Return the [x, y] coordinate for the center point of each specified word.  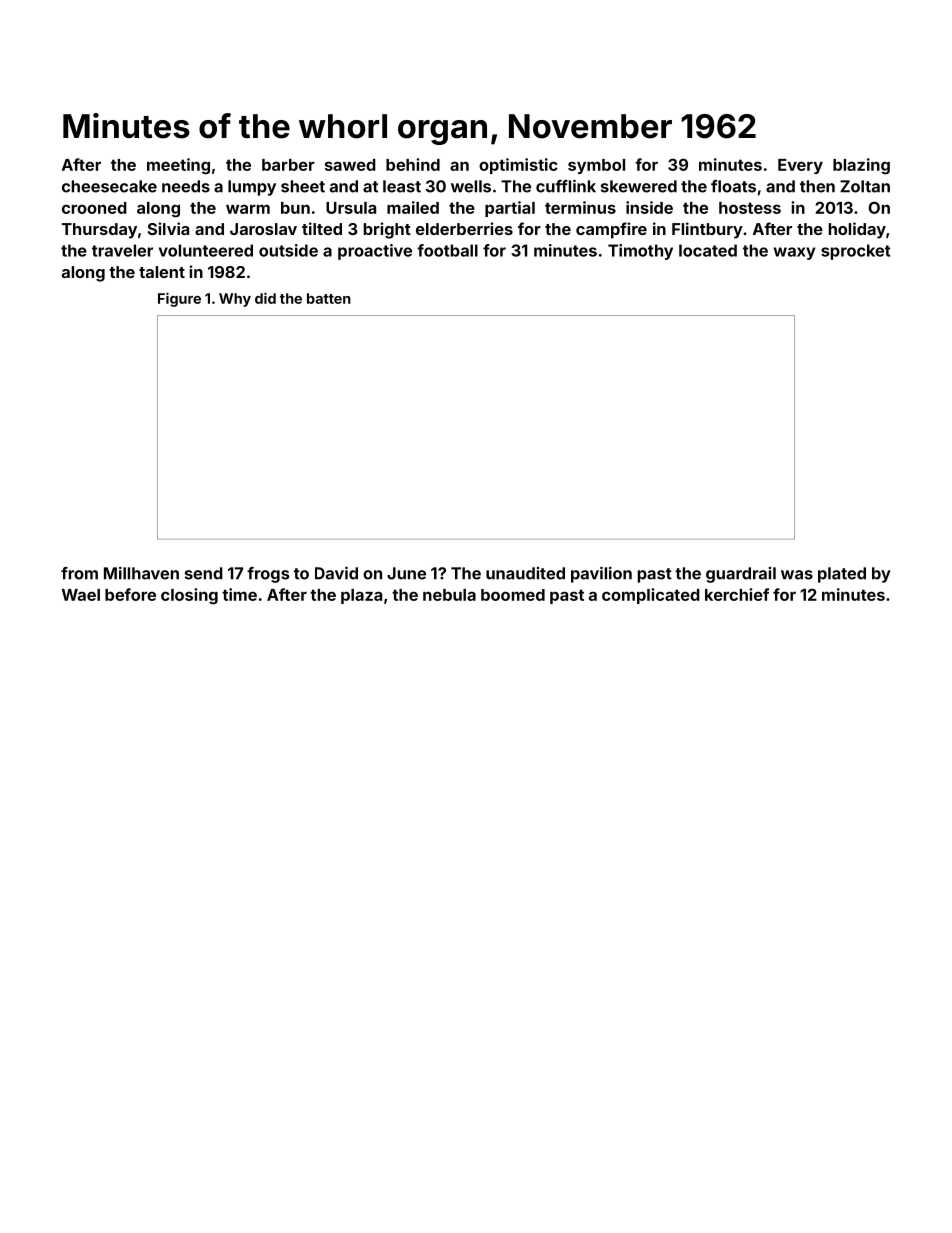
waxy [794, 253]
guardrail [741, 575]
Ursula [351, 208]
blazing [861, 166]
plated [842, 575]
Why [235, 300]
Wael [81, 595]
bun [295, 208]
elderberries [464, 228]
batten [329, 298]
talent [162, 272]
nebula [449, 595]
